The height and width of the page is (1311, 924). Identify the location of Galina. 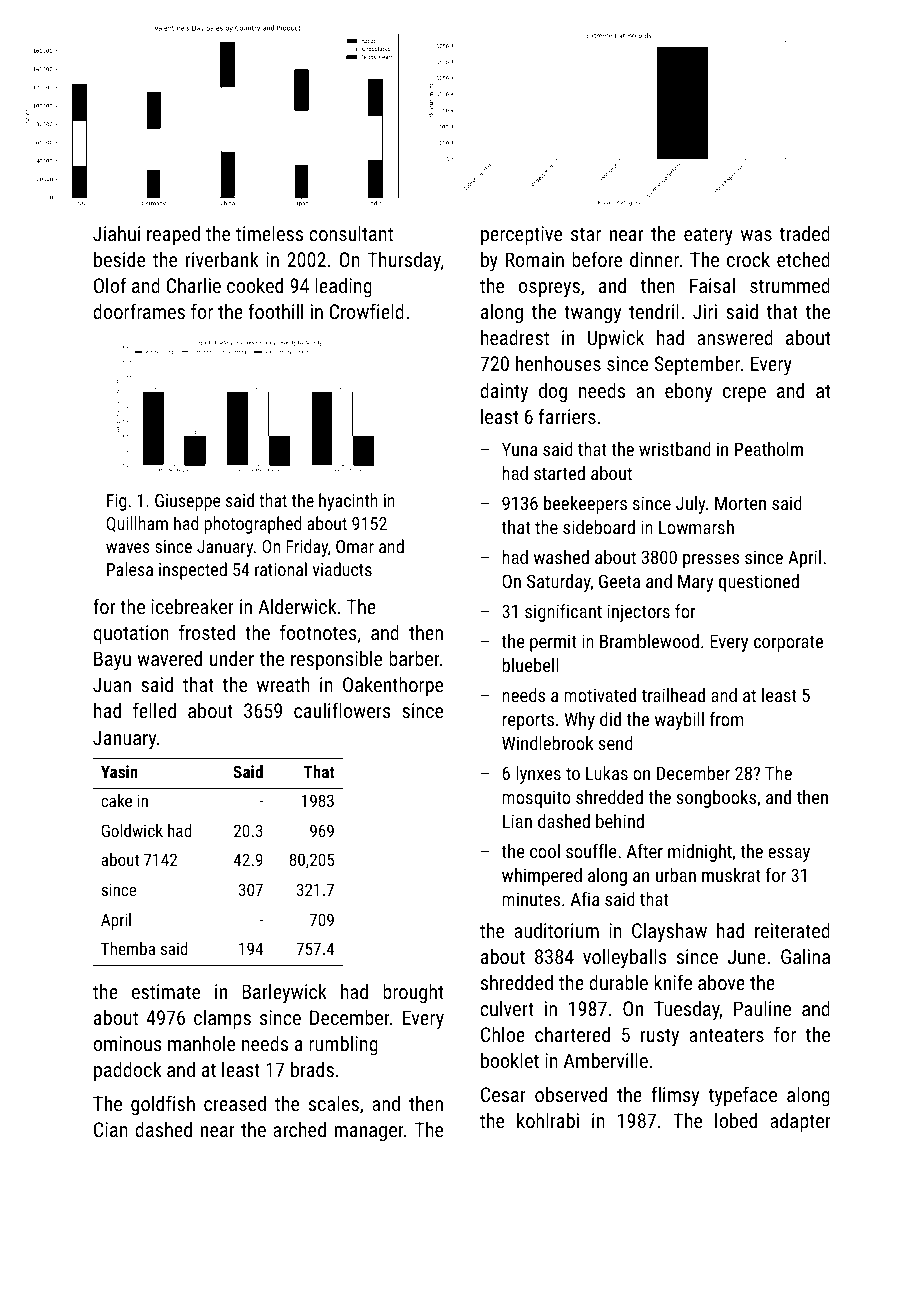
(805, 956).
